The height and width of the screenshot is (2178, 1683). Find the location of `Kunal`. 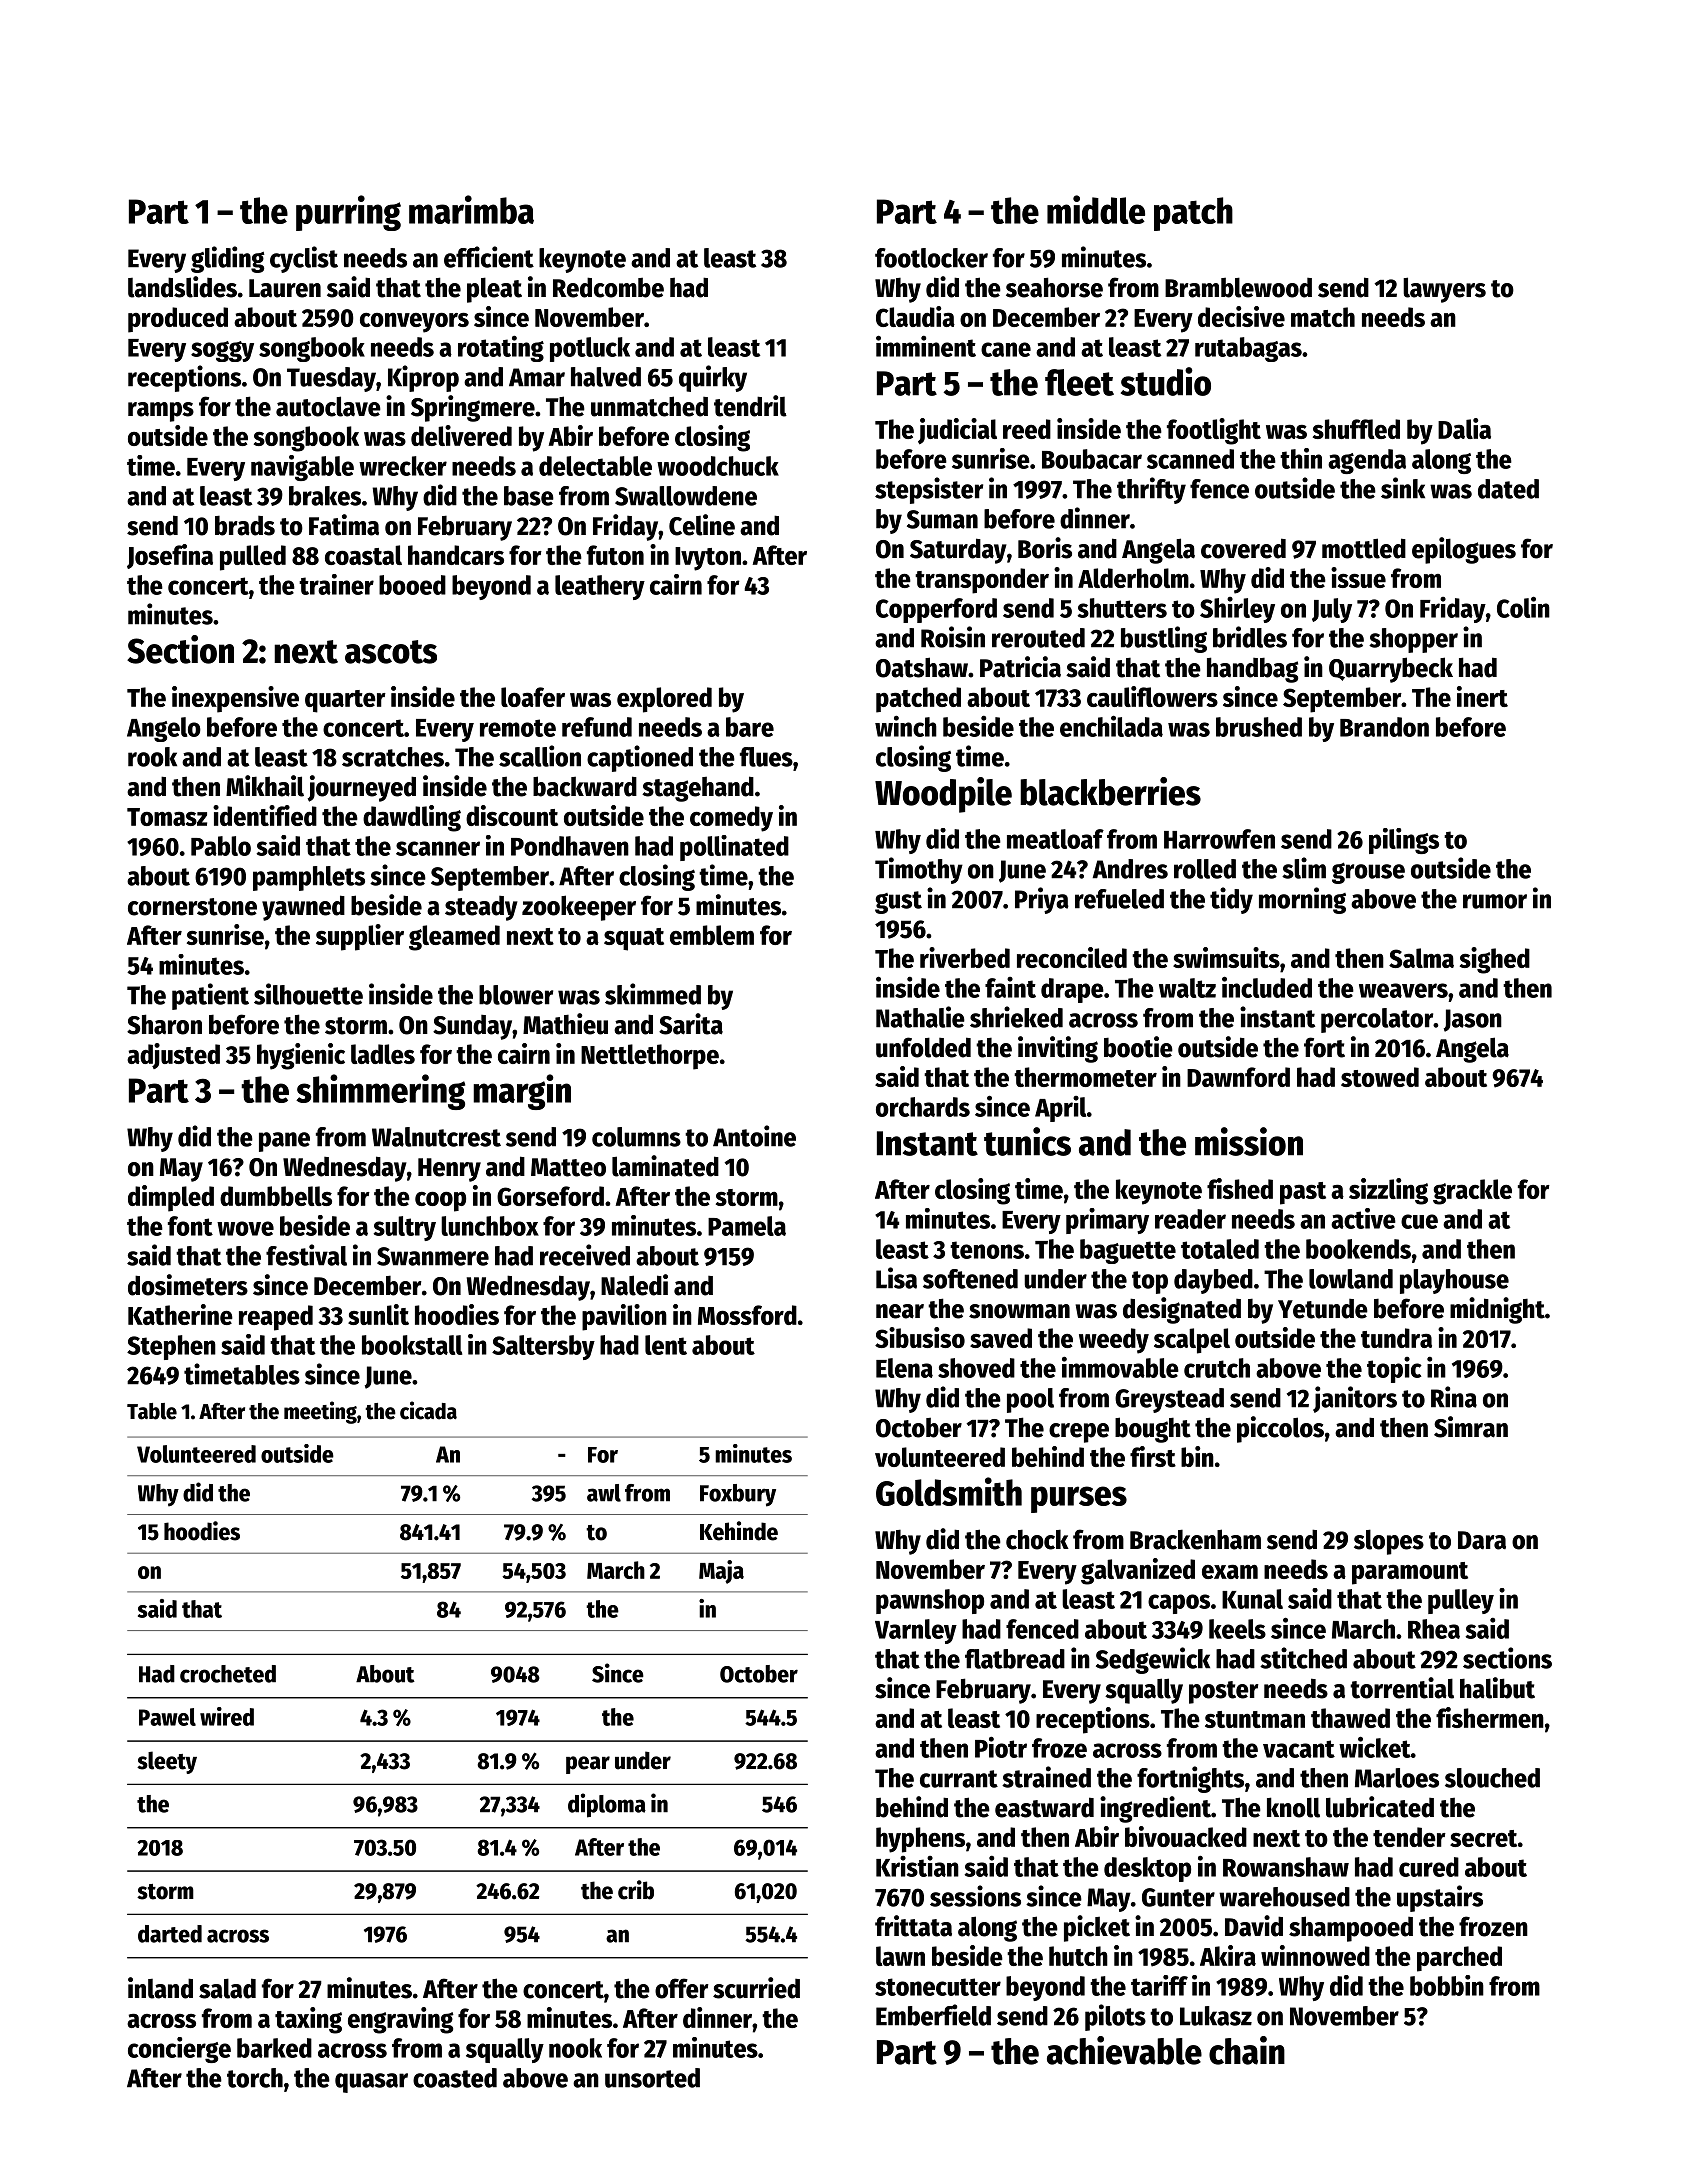

Kunal is located at coordinates (1252, 1599).
